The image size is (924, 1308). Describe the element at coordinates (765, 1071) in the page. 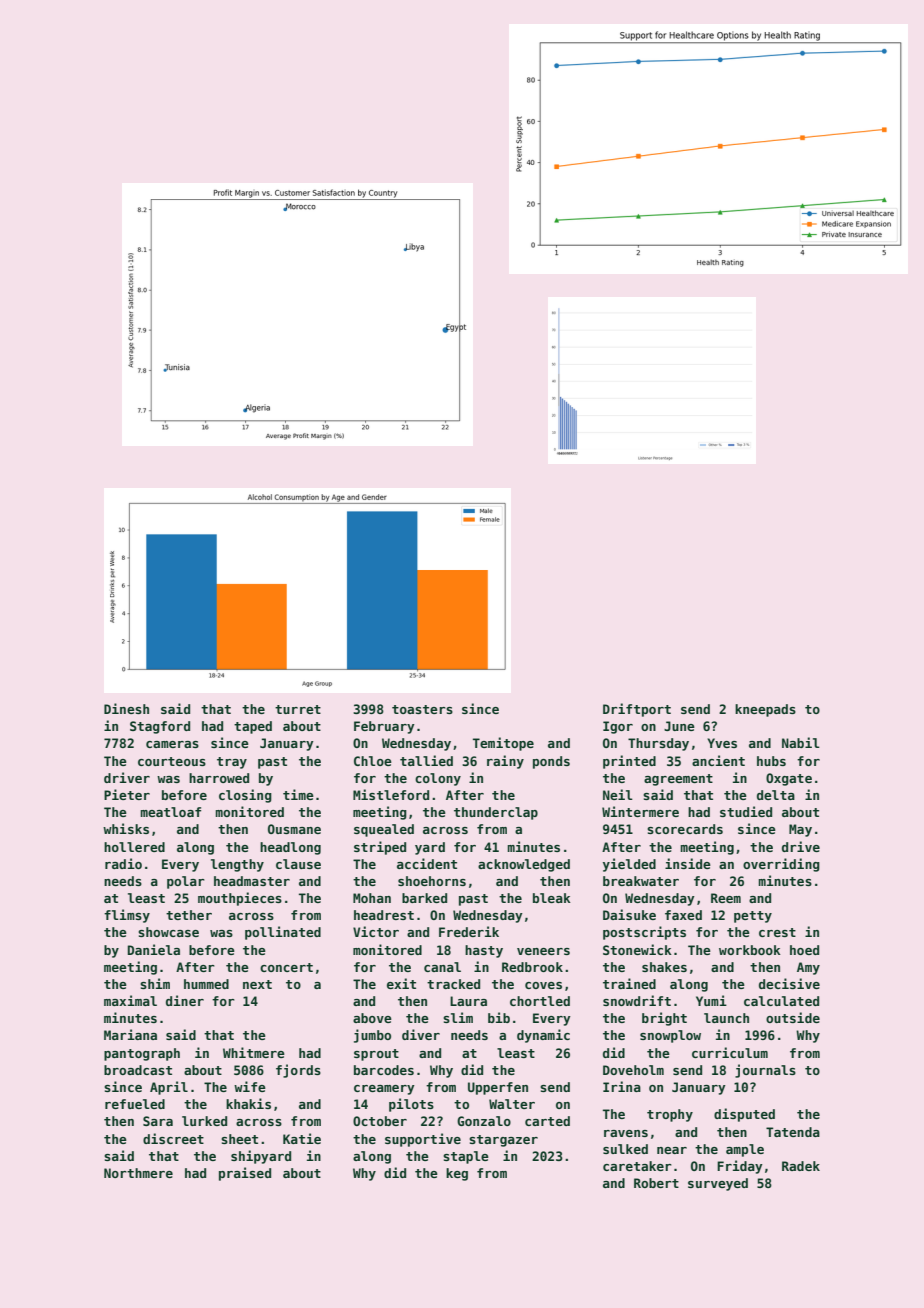

I see `journals` at that location.
